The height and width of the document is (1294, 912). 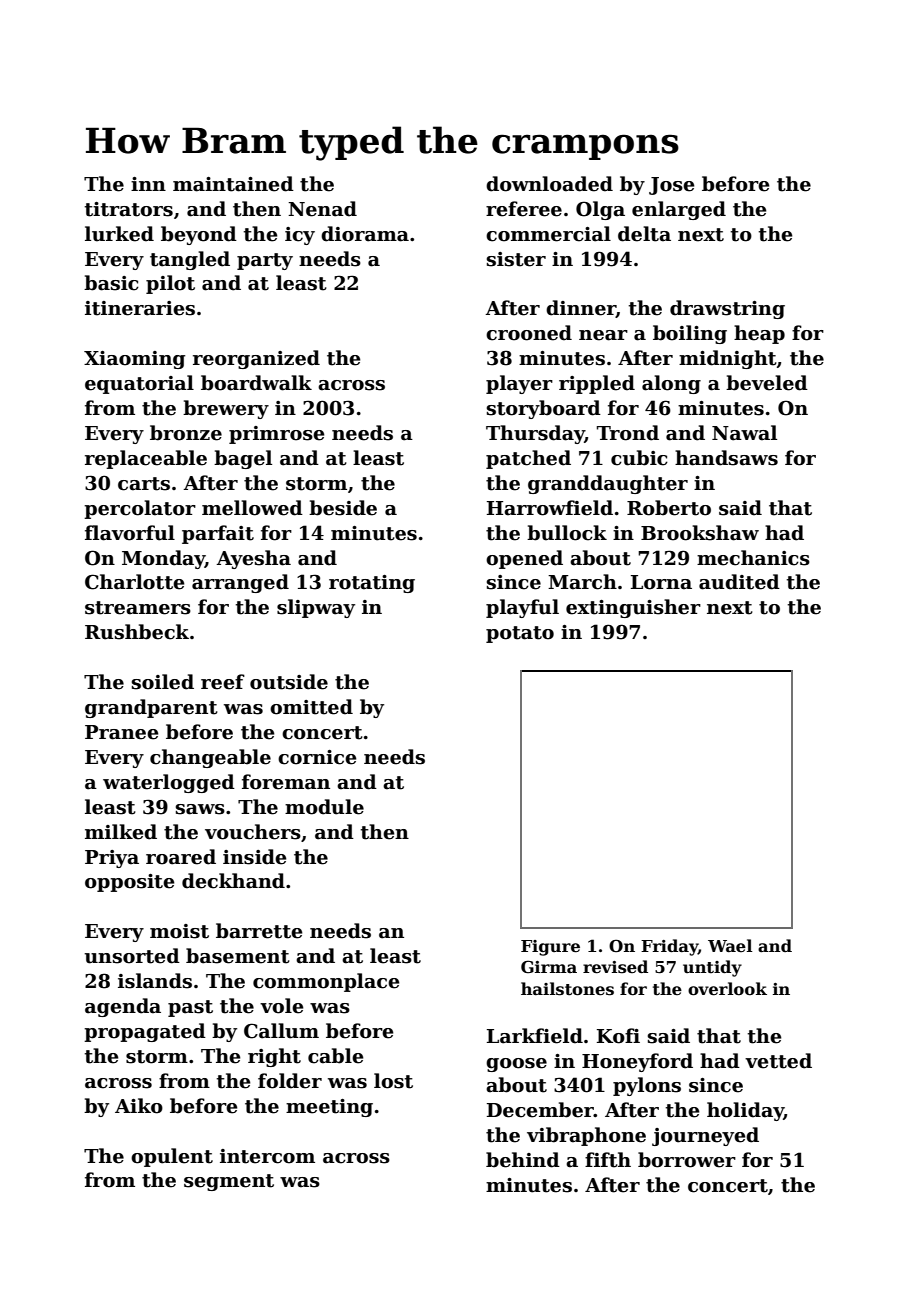 What do you see at coordinates (529, 333) in the document?
I see `crooned` at bounding box center [529, 333].
